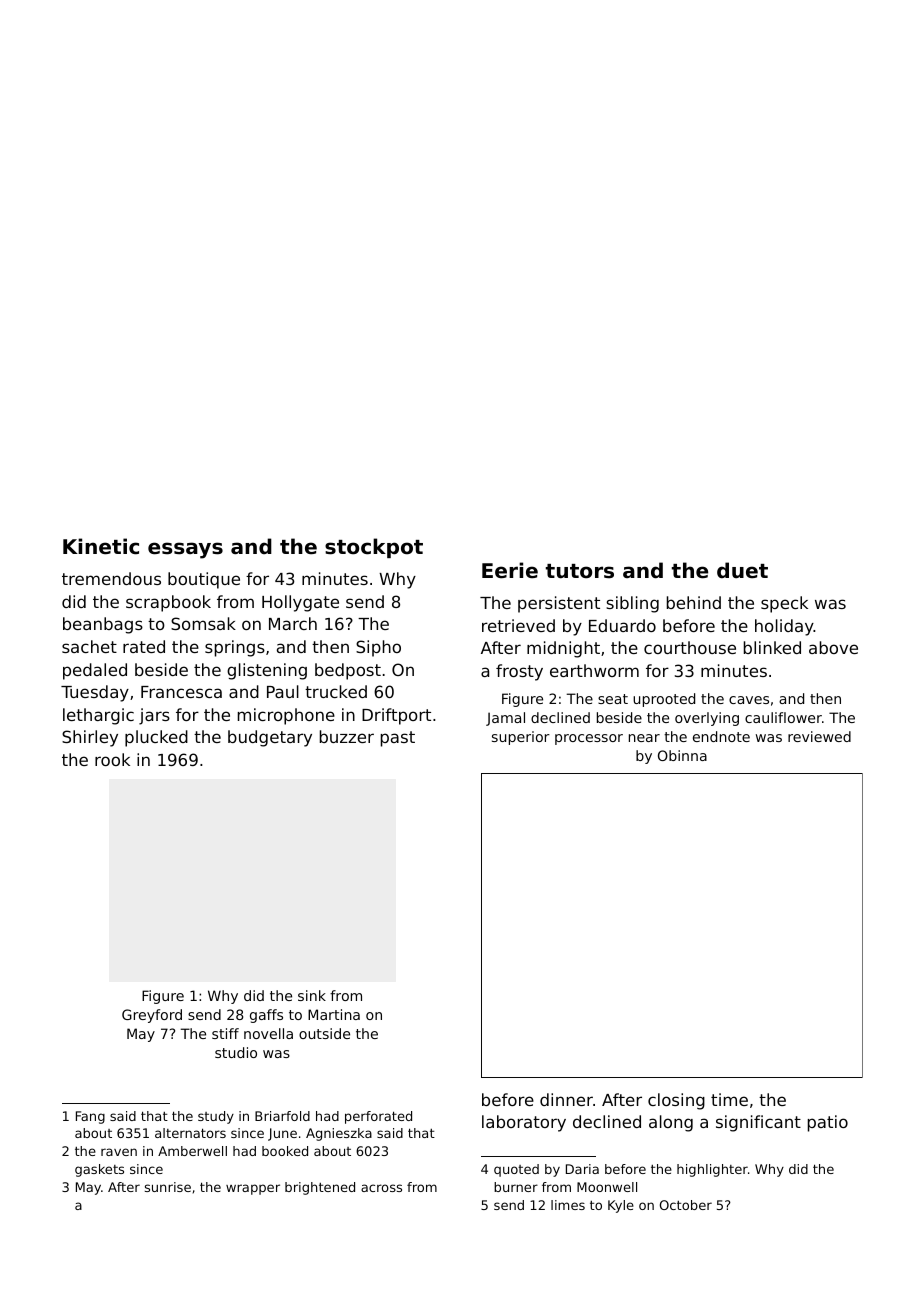 This page has width=924, height=1308. What do you see at coordinates (819, 736) in the page?
I see `reviewed` at bounding box center [819, 736].
